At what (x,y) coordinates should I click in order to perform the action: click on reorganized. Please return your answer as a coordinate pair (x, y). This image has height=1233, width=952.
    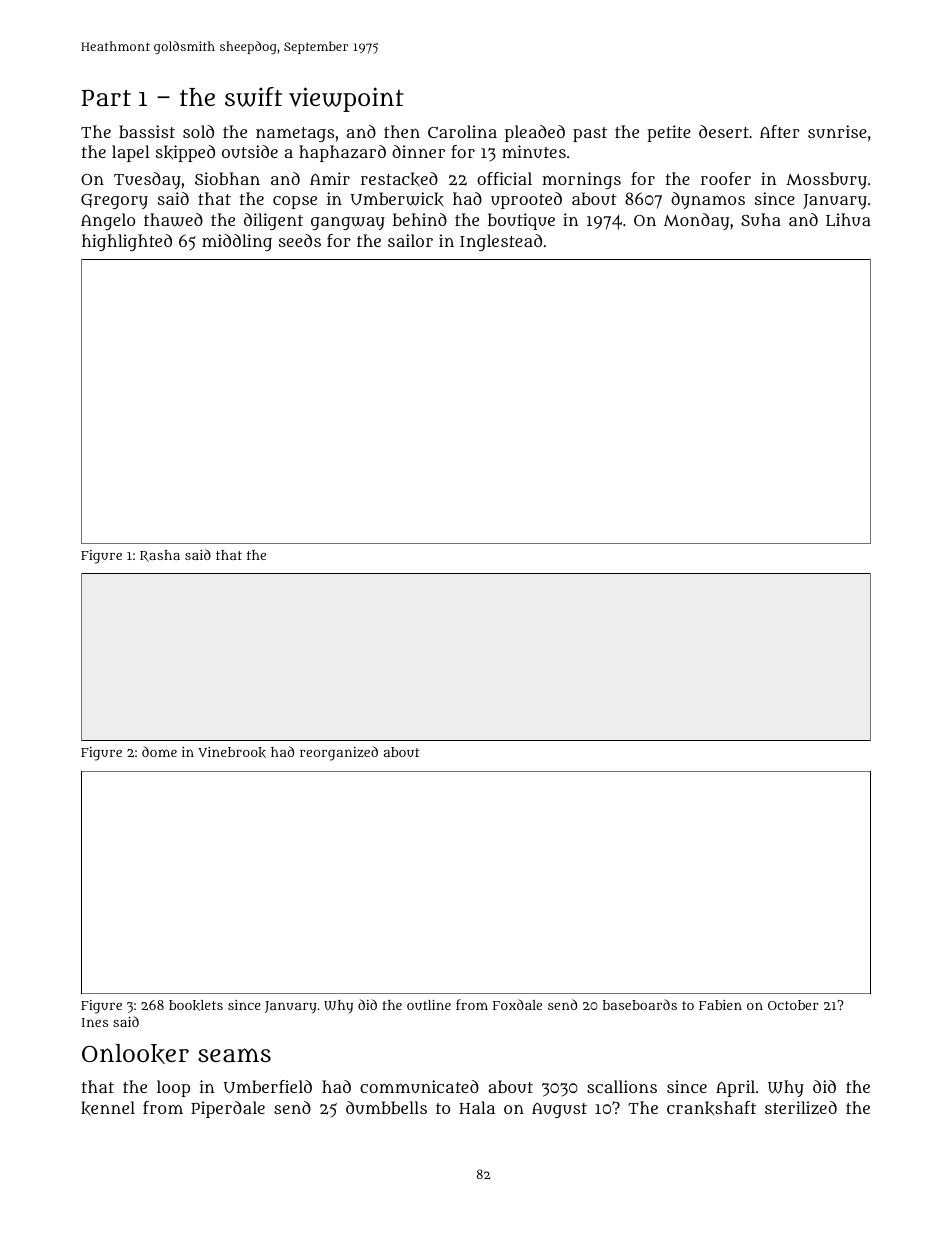
    Looking at the image, I should click on (339, 753).
